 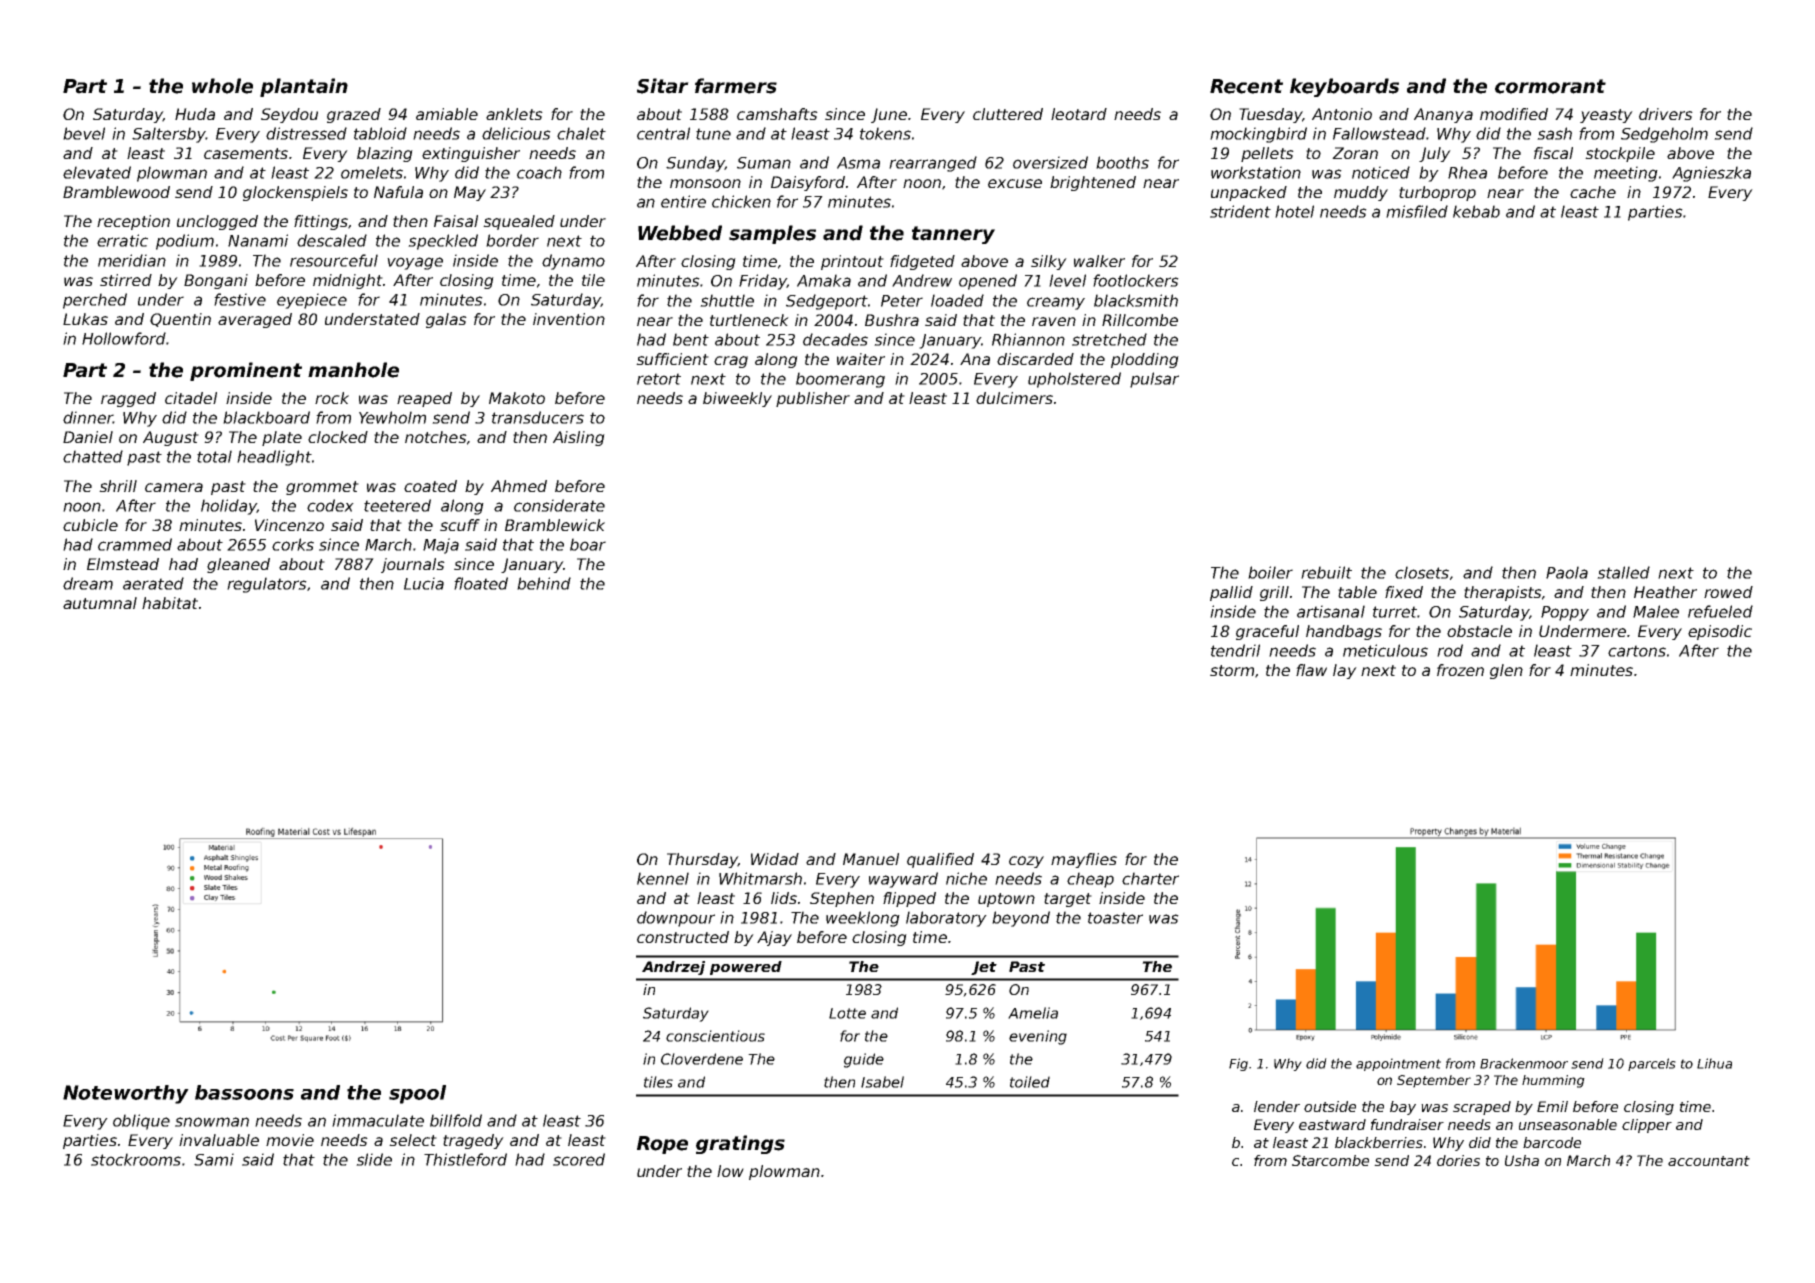 What do you see at coordinates (1476, 211) in the screenshot?
I see `kebab` at bounding box center [1476, 211].
